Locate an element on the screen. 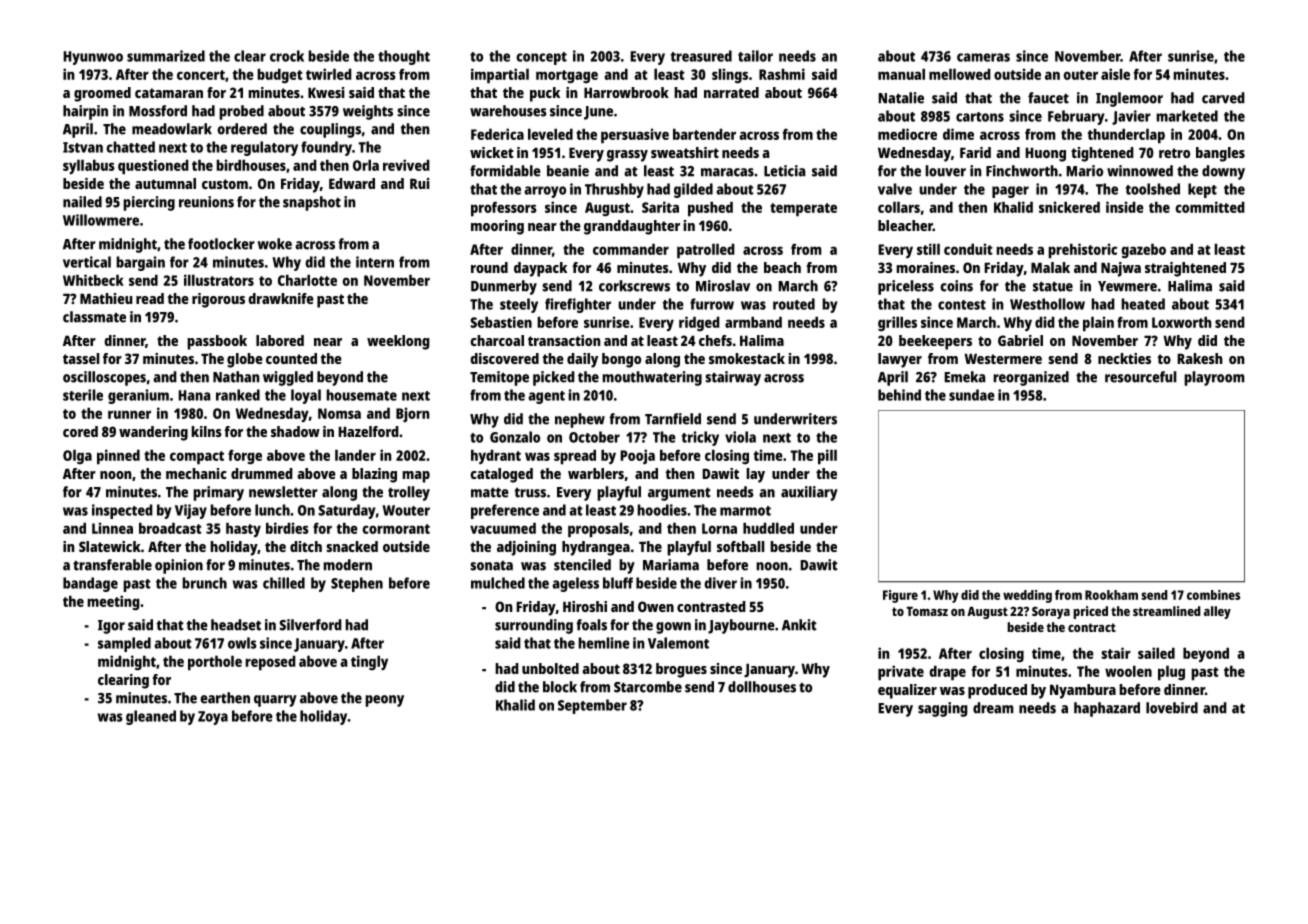 The image size is (1308, 924). auxiliary is located at coordinates (809, 493).
